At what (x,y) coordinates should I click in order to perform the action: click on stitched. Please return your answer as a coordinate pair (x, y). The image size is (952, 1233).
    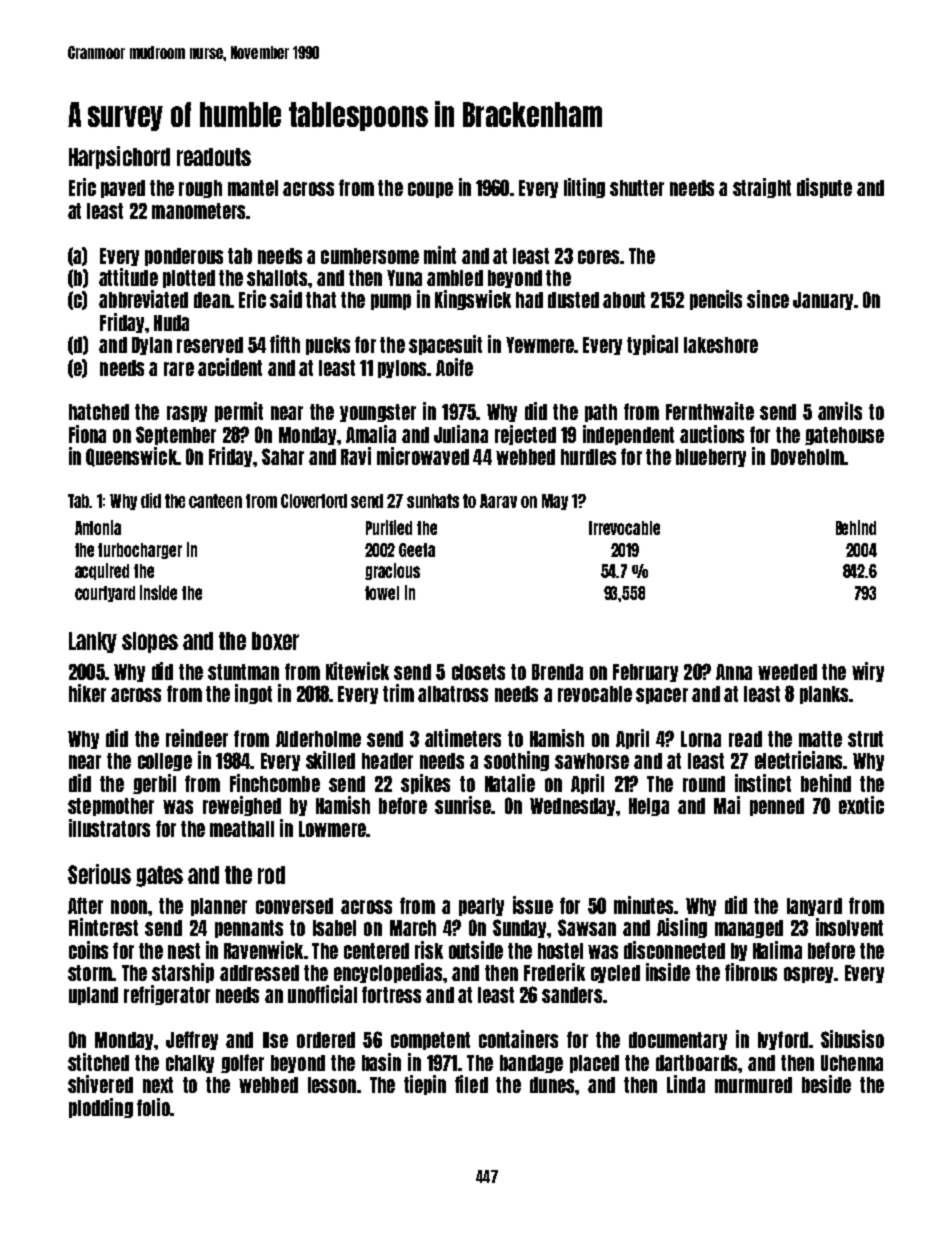
    Looking at the image, I should click on (98, 1062).
